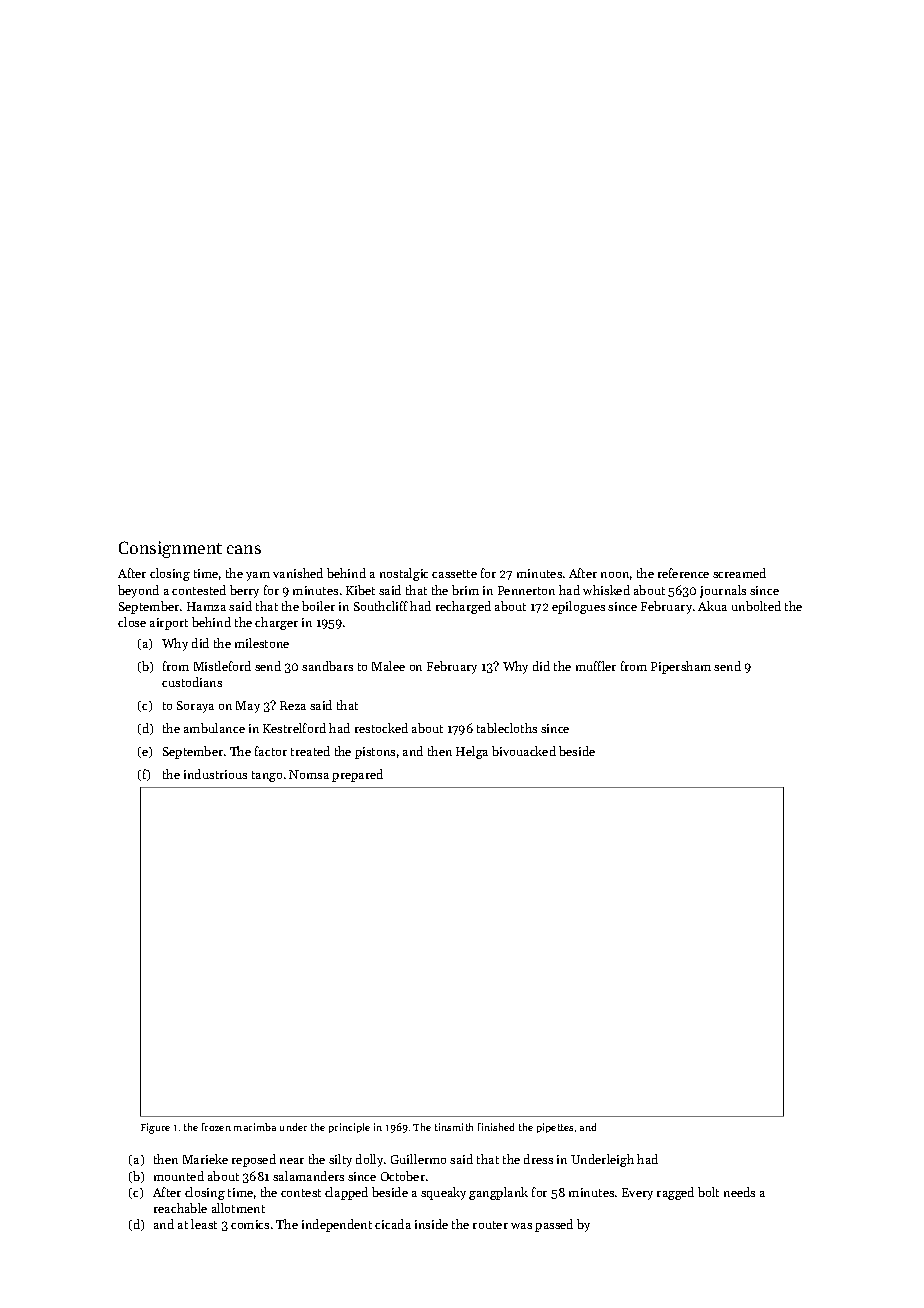 The height and width of the document is (1308, 924). I want to click on Pipersham, so click(681, 667).
